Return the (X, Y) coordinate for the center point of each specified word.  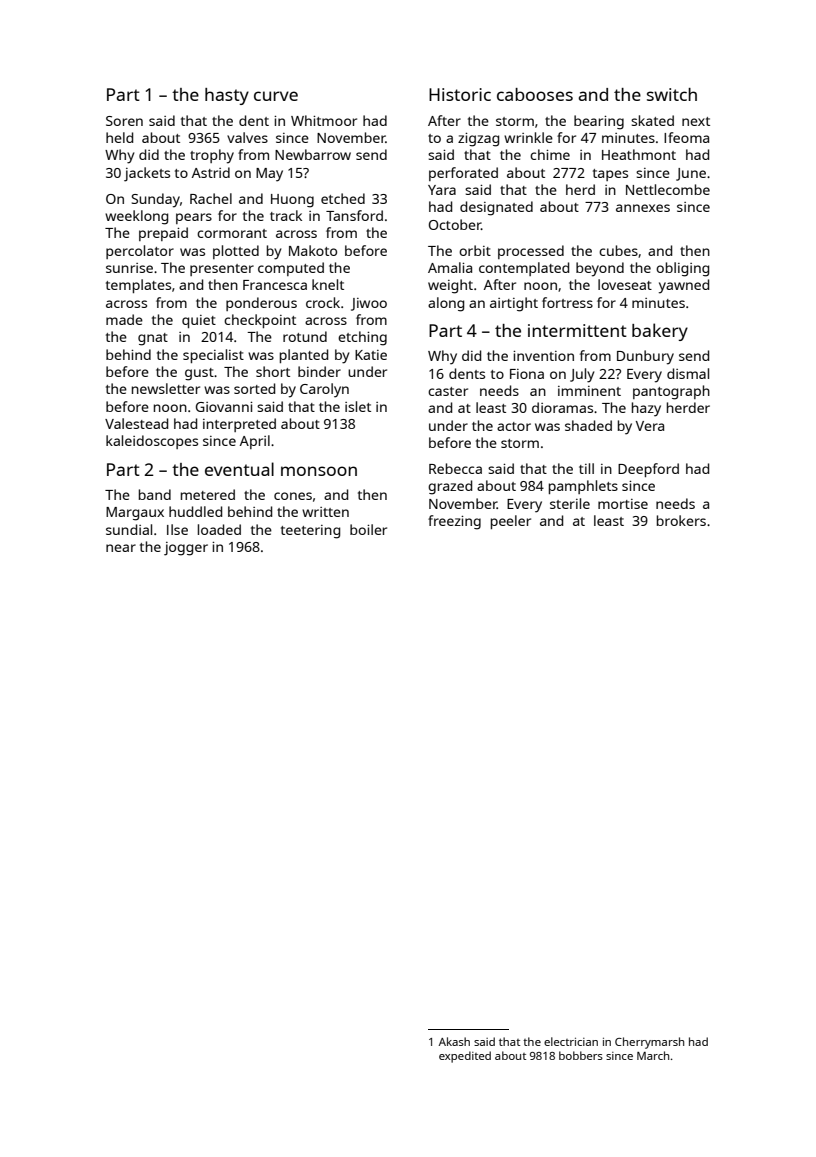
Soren (124, 121)
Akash (454, 1041)
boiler (368, 529)
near (121, 548)
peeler (511, 522)
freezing (454, 522)
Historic (460, 94)
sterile (570, 503)
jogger (186, 549)
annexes (643, 208)
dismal (688, 373)
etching (362, 338)
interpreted (239, 425)
